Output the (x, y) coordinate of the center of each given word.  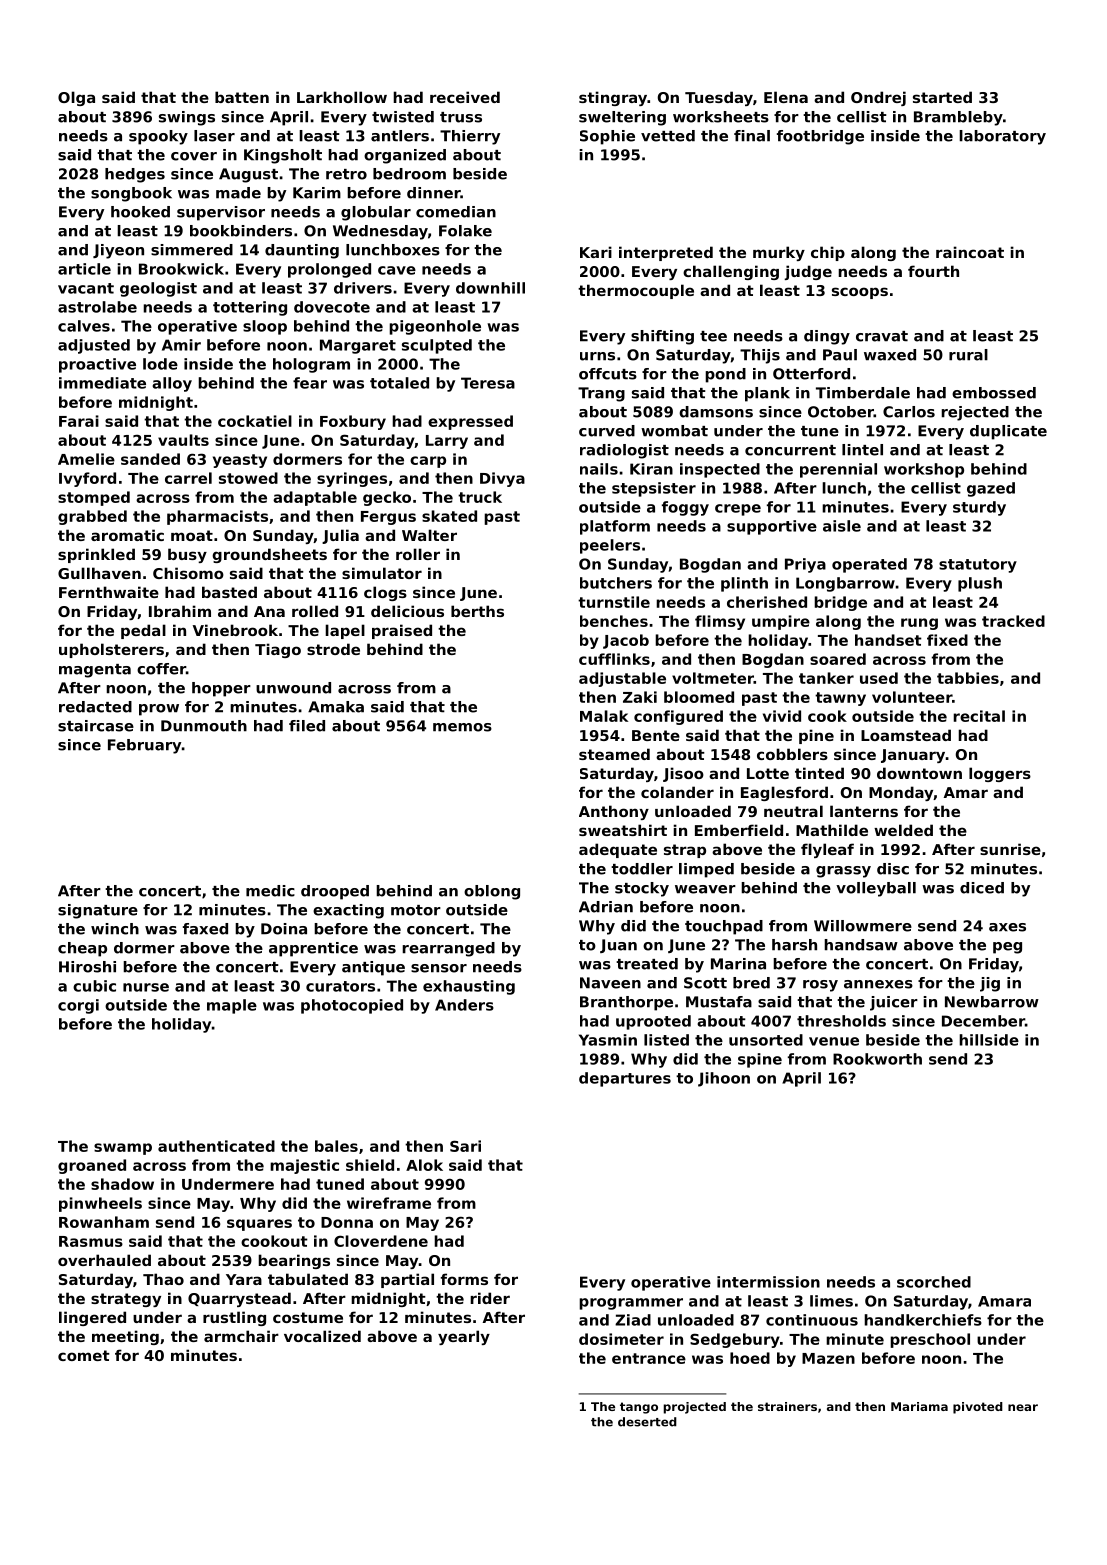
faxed (205, 929)
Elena (786, 97)
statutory (978, 566)
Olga (76, 98)
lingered (92, 1318)
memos (462, 727)
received (465, 97)
